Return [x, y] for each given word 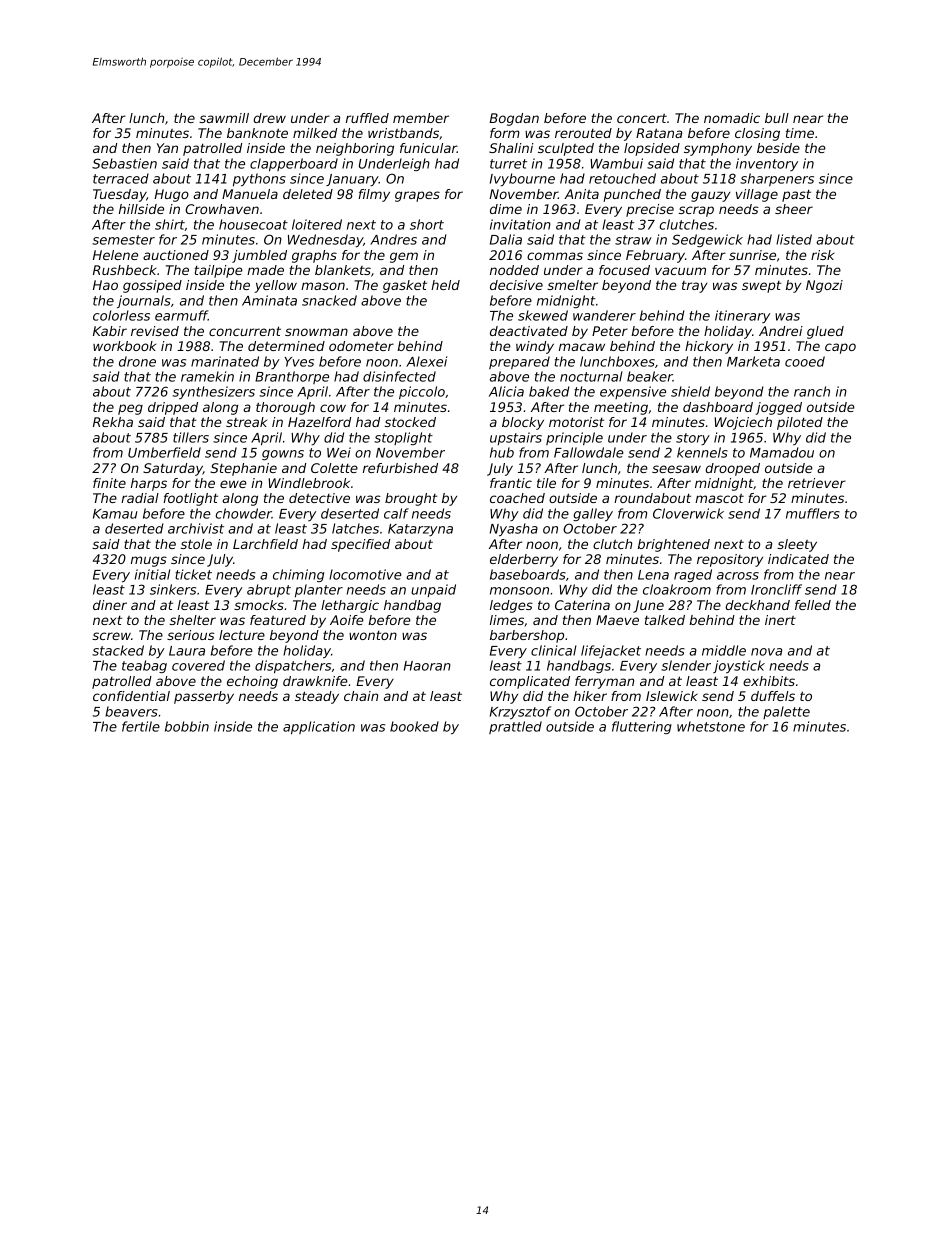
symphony [718, 149]
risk [822, 255]
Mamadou [782, 452]
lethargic [350, 606]
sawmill [224, 118]
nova [766, 652]
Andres [393, 239]
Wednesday [325, 240]
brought [411, 499]
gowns [283, 455]
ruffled [367, 118]
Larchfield [265, 544]
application [319, 728]
